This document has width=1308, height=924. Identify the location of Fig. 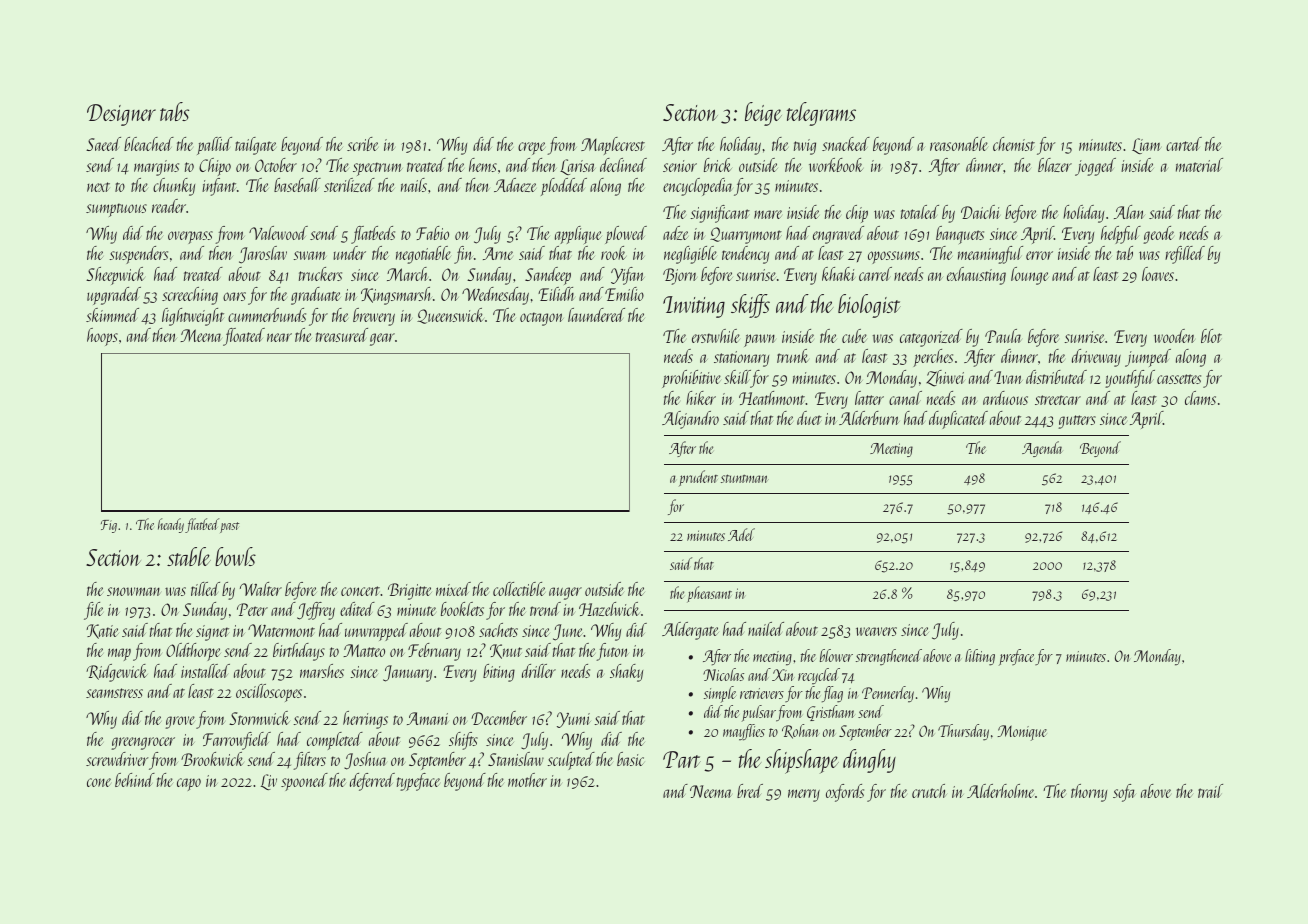
(109, 526).
